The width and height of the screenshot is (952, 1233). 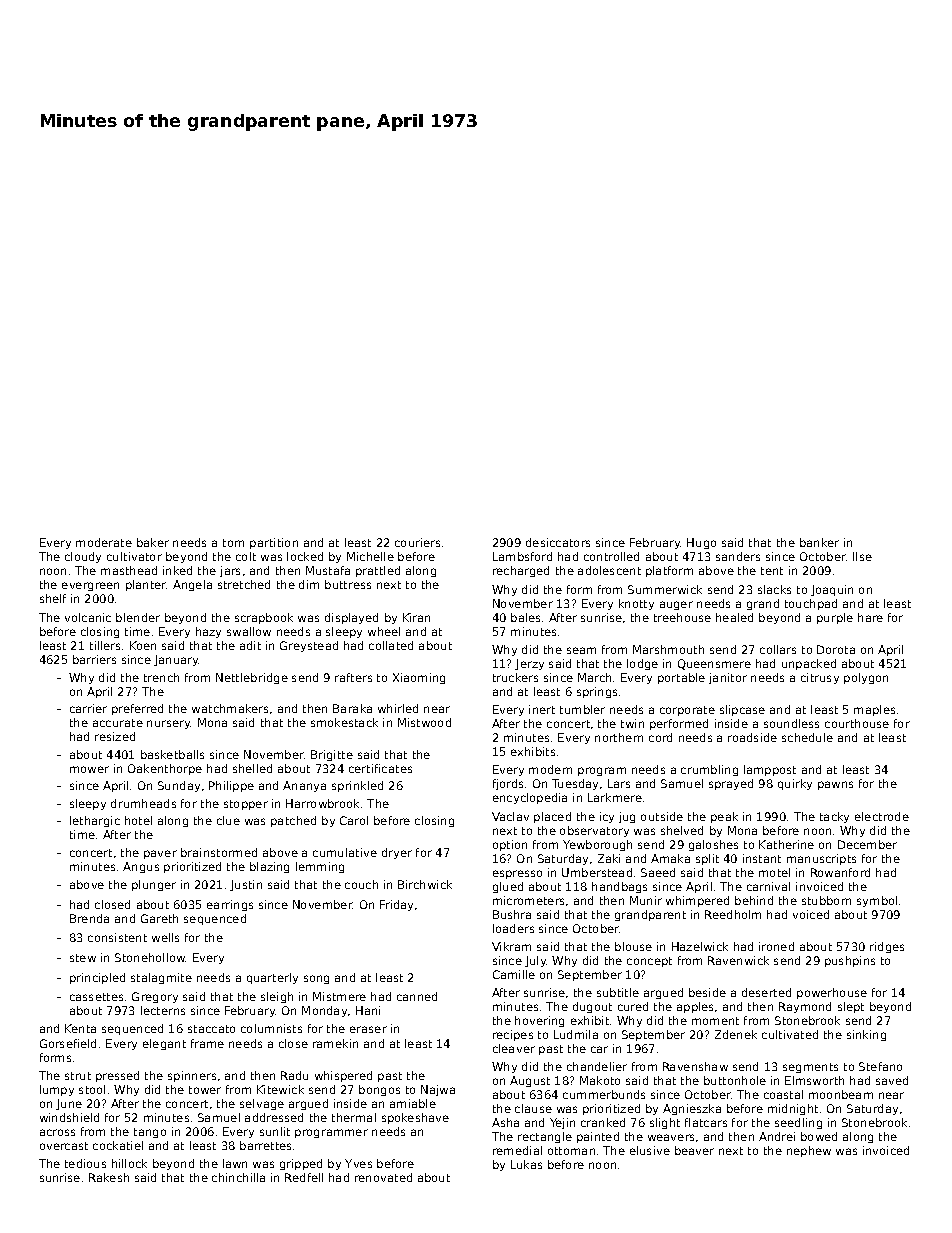 I want to click on Camille, so click(x=514, y=974).
